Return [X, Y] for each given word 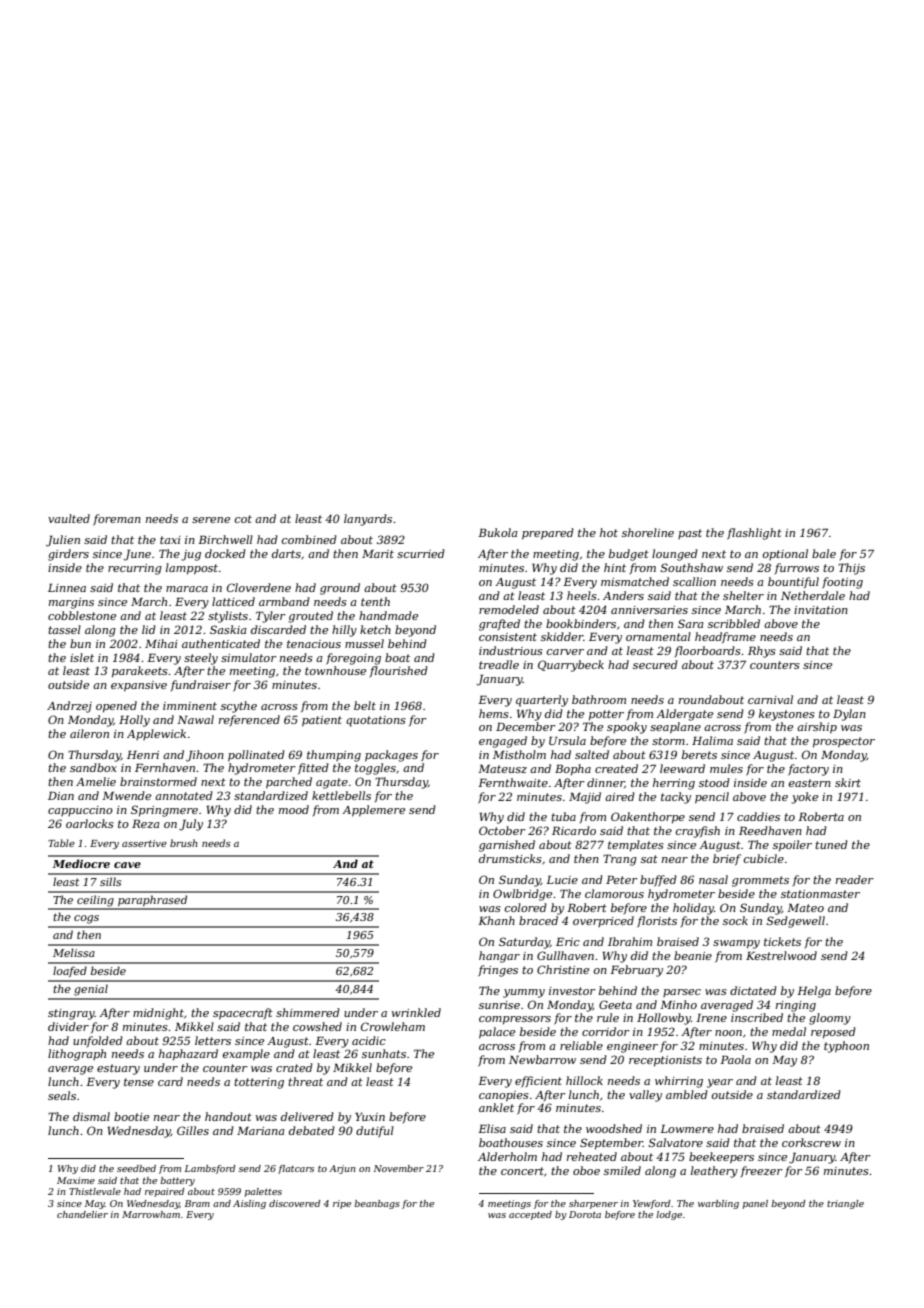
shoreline [648, 532]
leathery [714, 1172]
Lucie [562, 879]
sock [735, 920]
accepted [530, 1215]
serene [211, 520]
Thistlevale [95, 1191]
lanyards [368, 520]
